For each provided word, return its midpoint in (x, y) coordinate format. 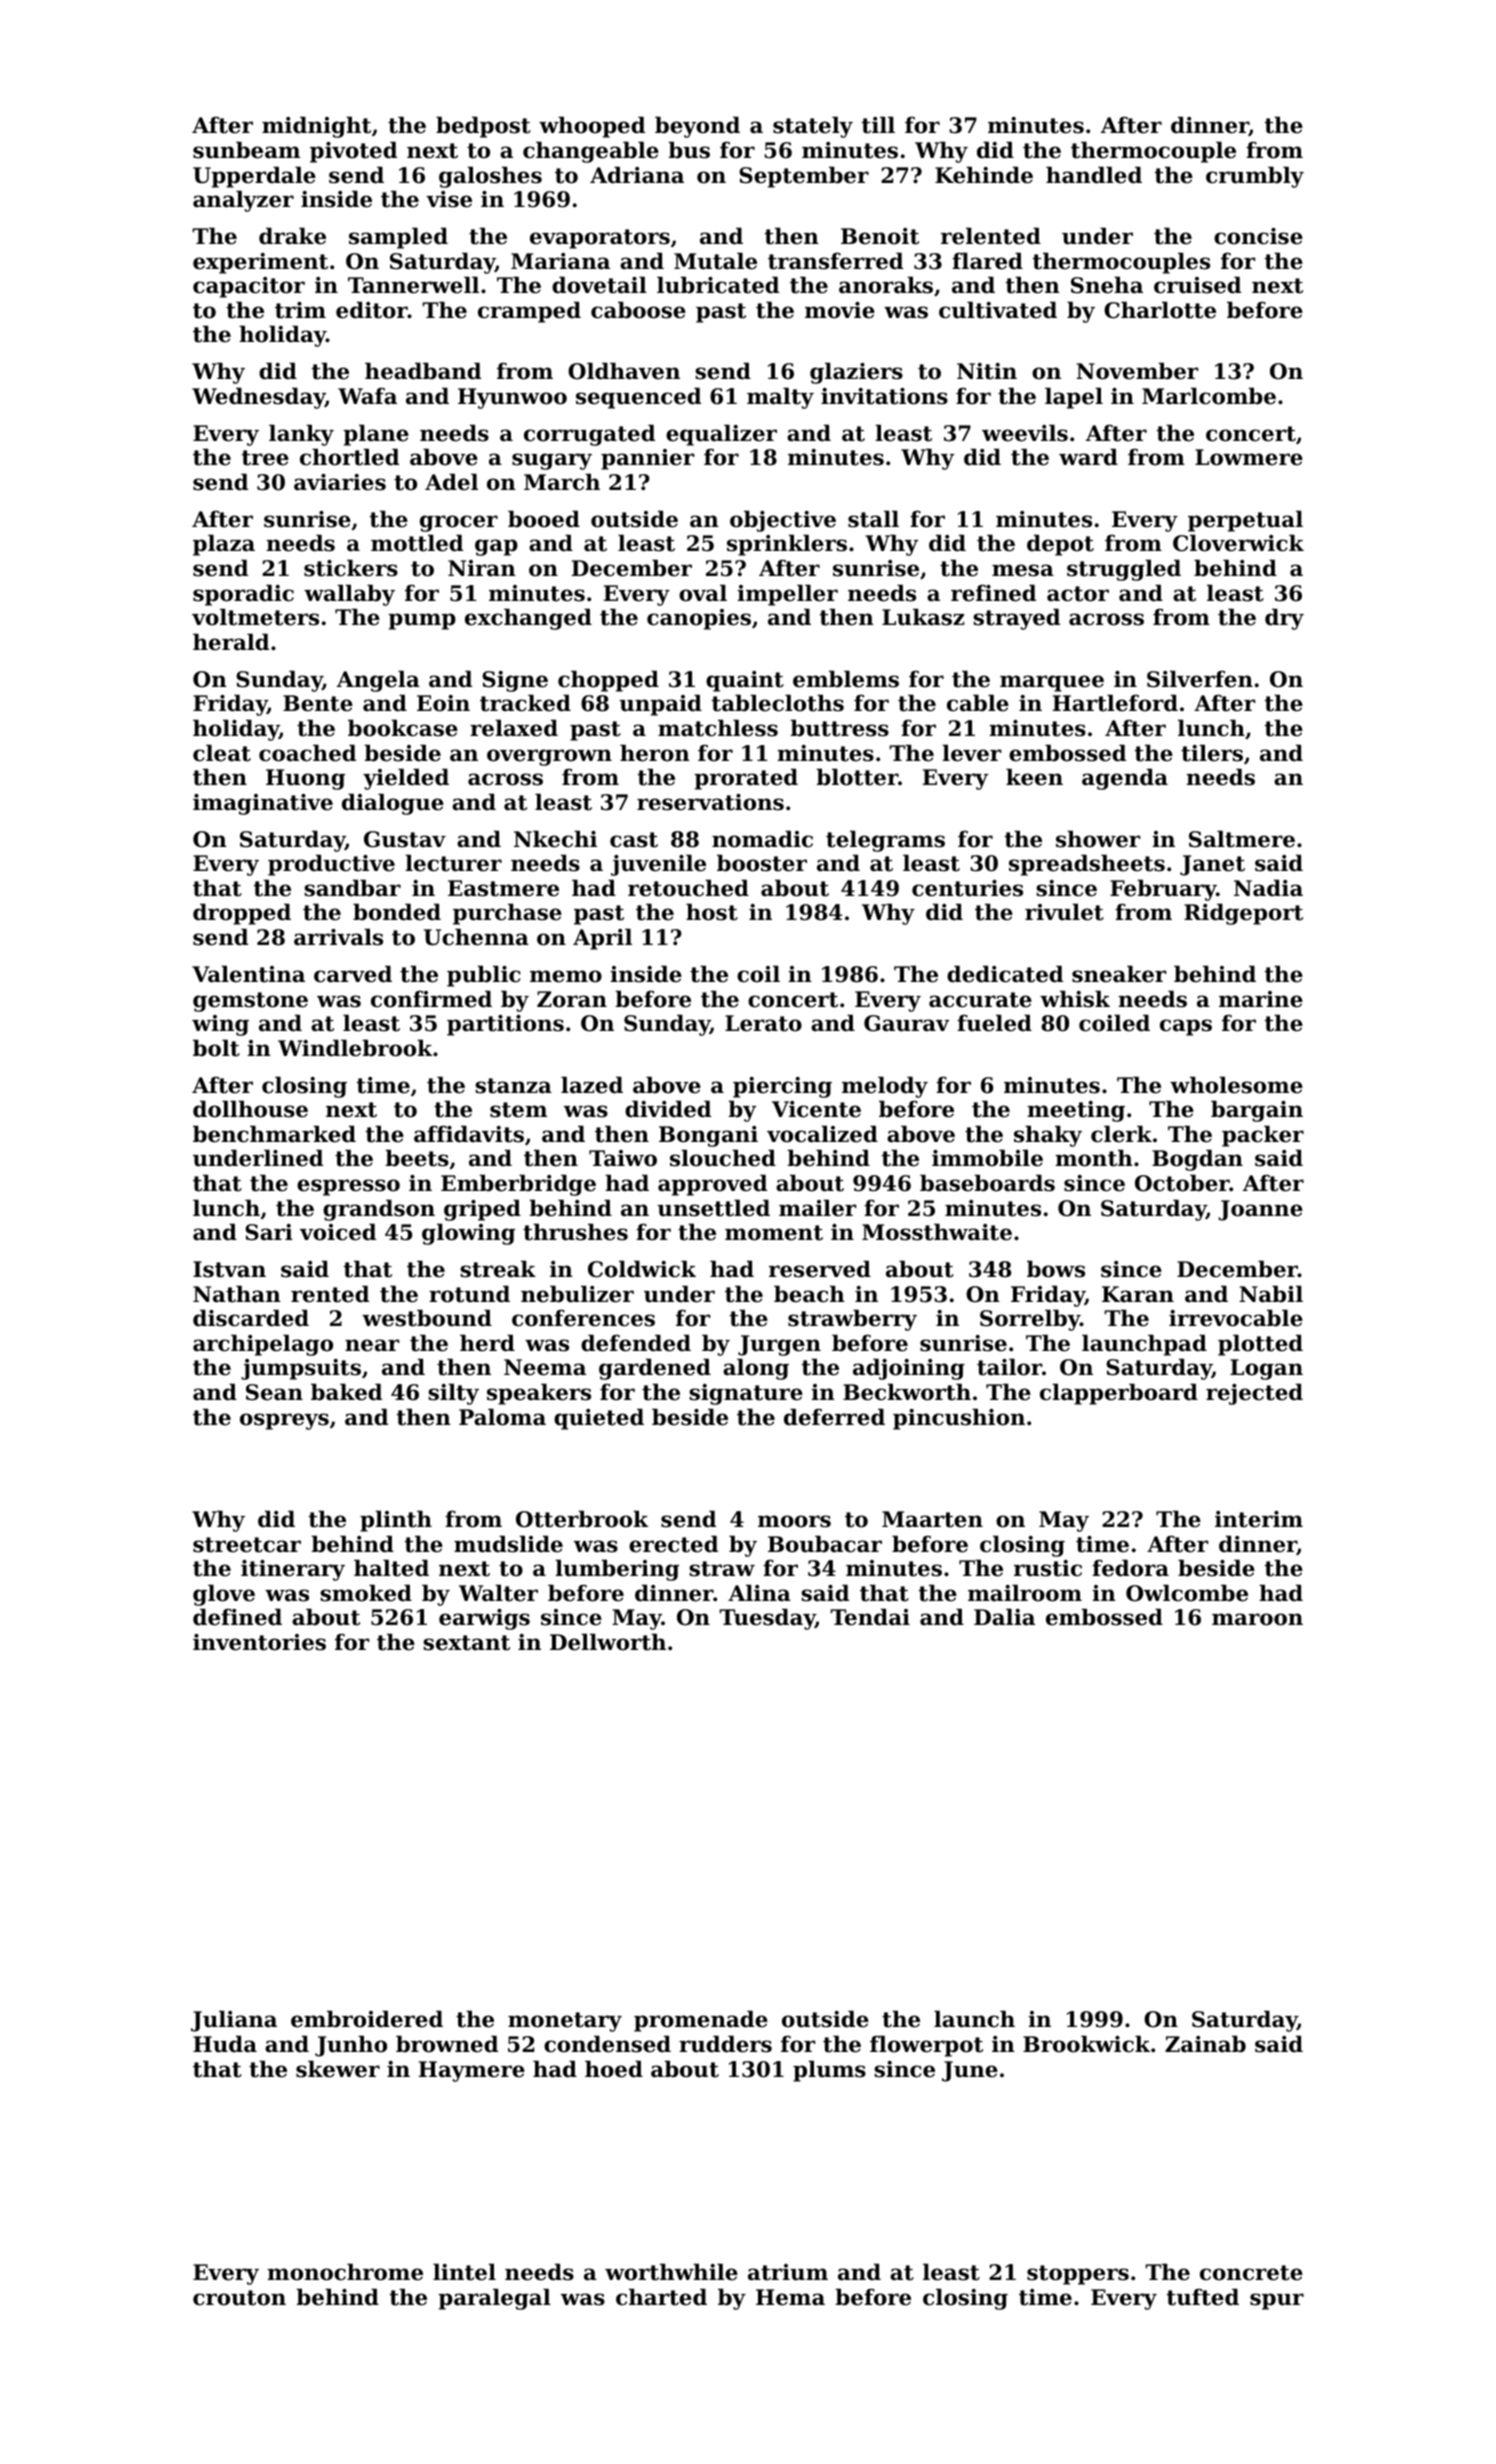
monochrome (345, 2272)
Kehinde (984, 175)
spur (1277, 2301)
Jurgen (779, 1345)
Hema (790, 2297)
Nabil (1271, 1294)
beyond (697, 127)
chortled (349, 457)
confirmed (431, 999)
